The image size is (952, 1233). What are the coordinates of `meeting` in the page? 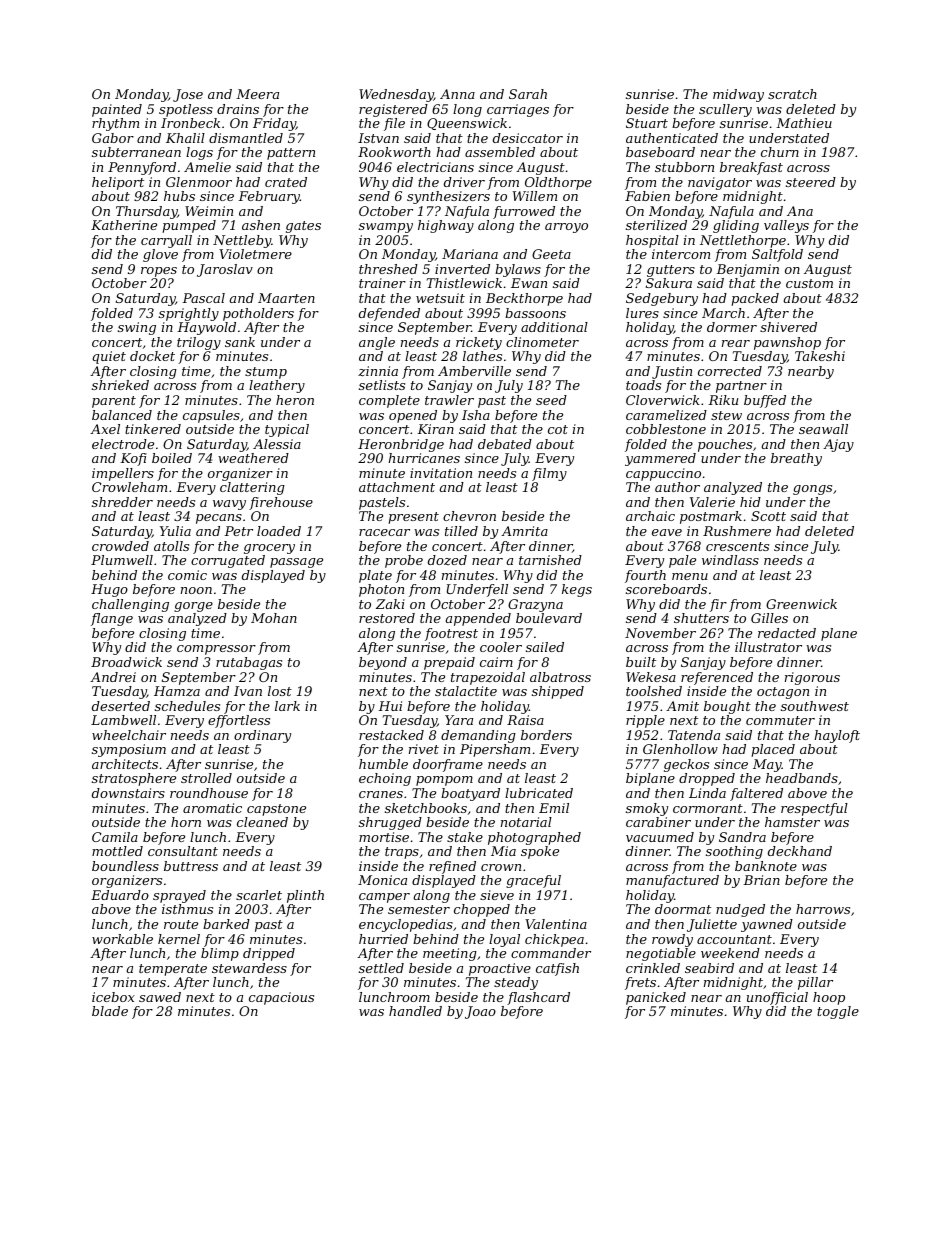 It's located at (450, 954).
